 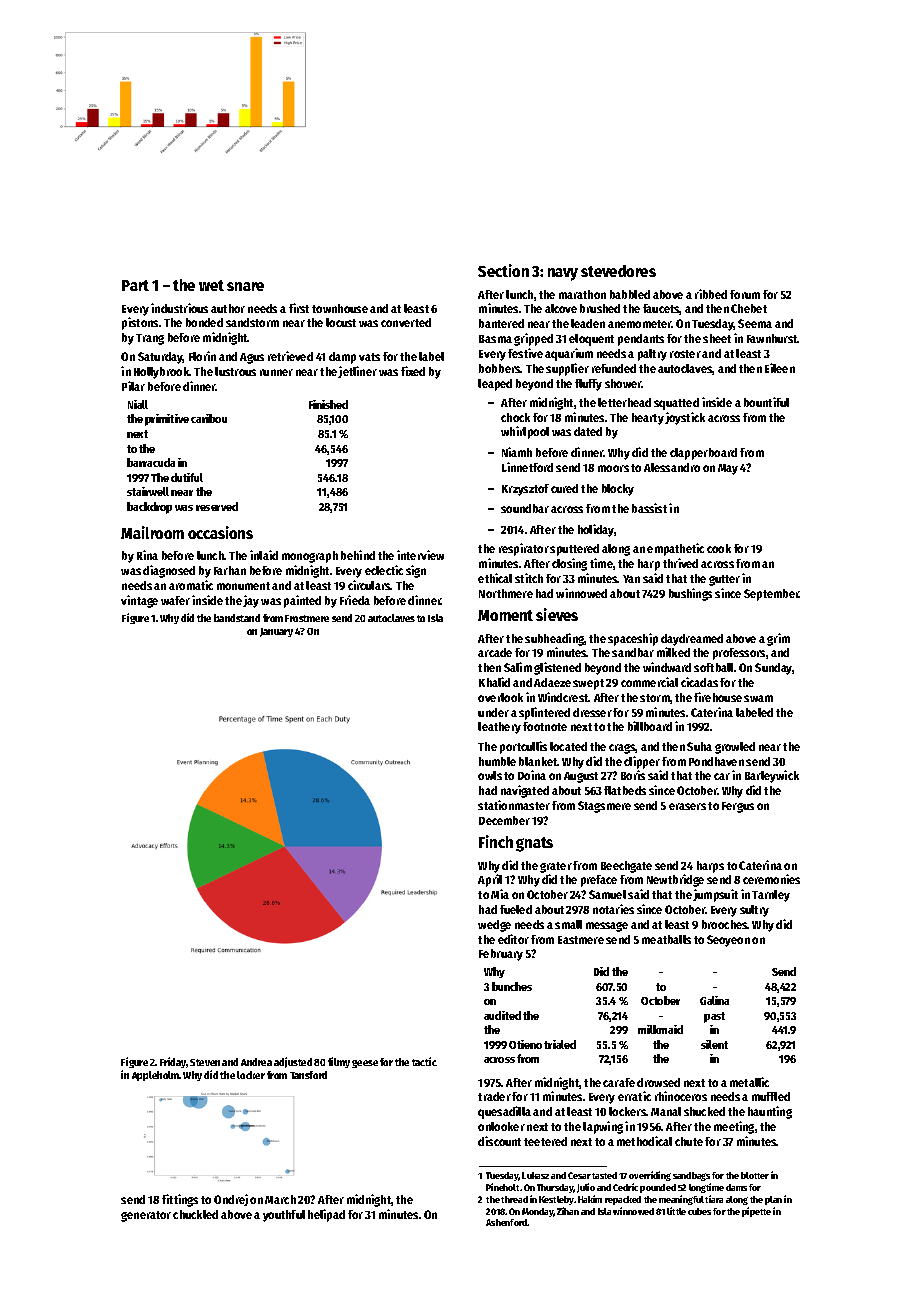 What do you see at coordinates (711, 294) in the screenshot?
I see `ribbed` at bounding box center [711, 294].
